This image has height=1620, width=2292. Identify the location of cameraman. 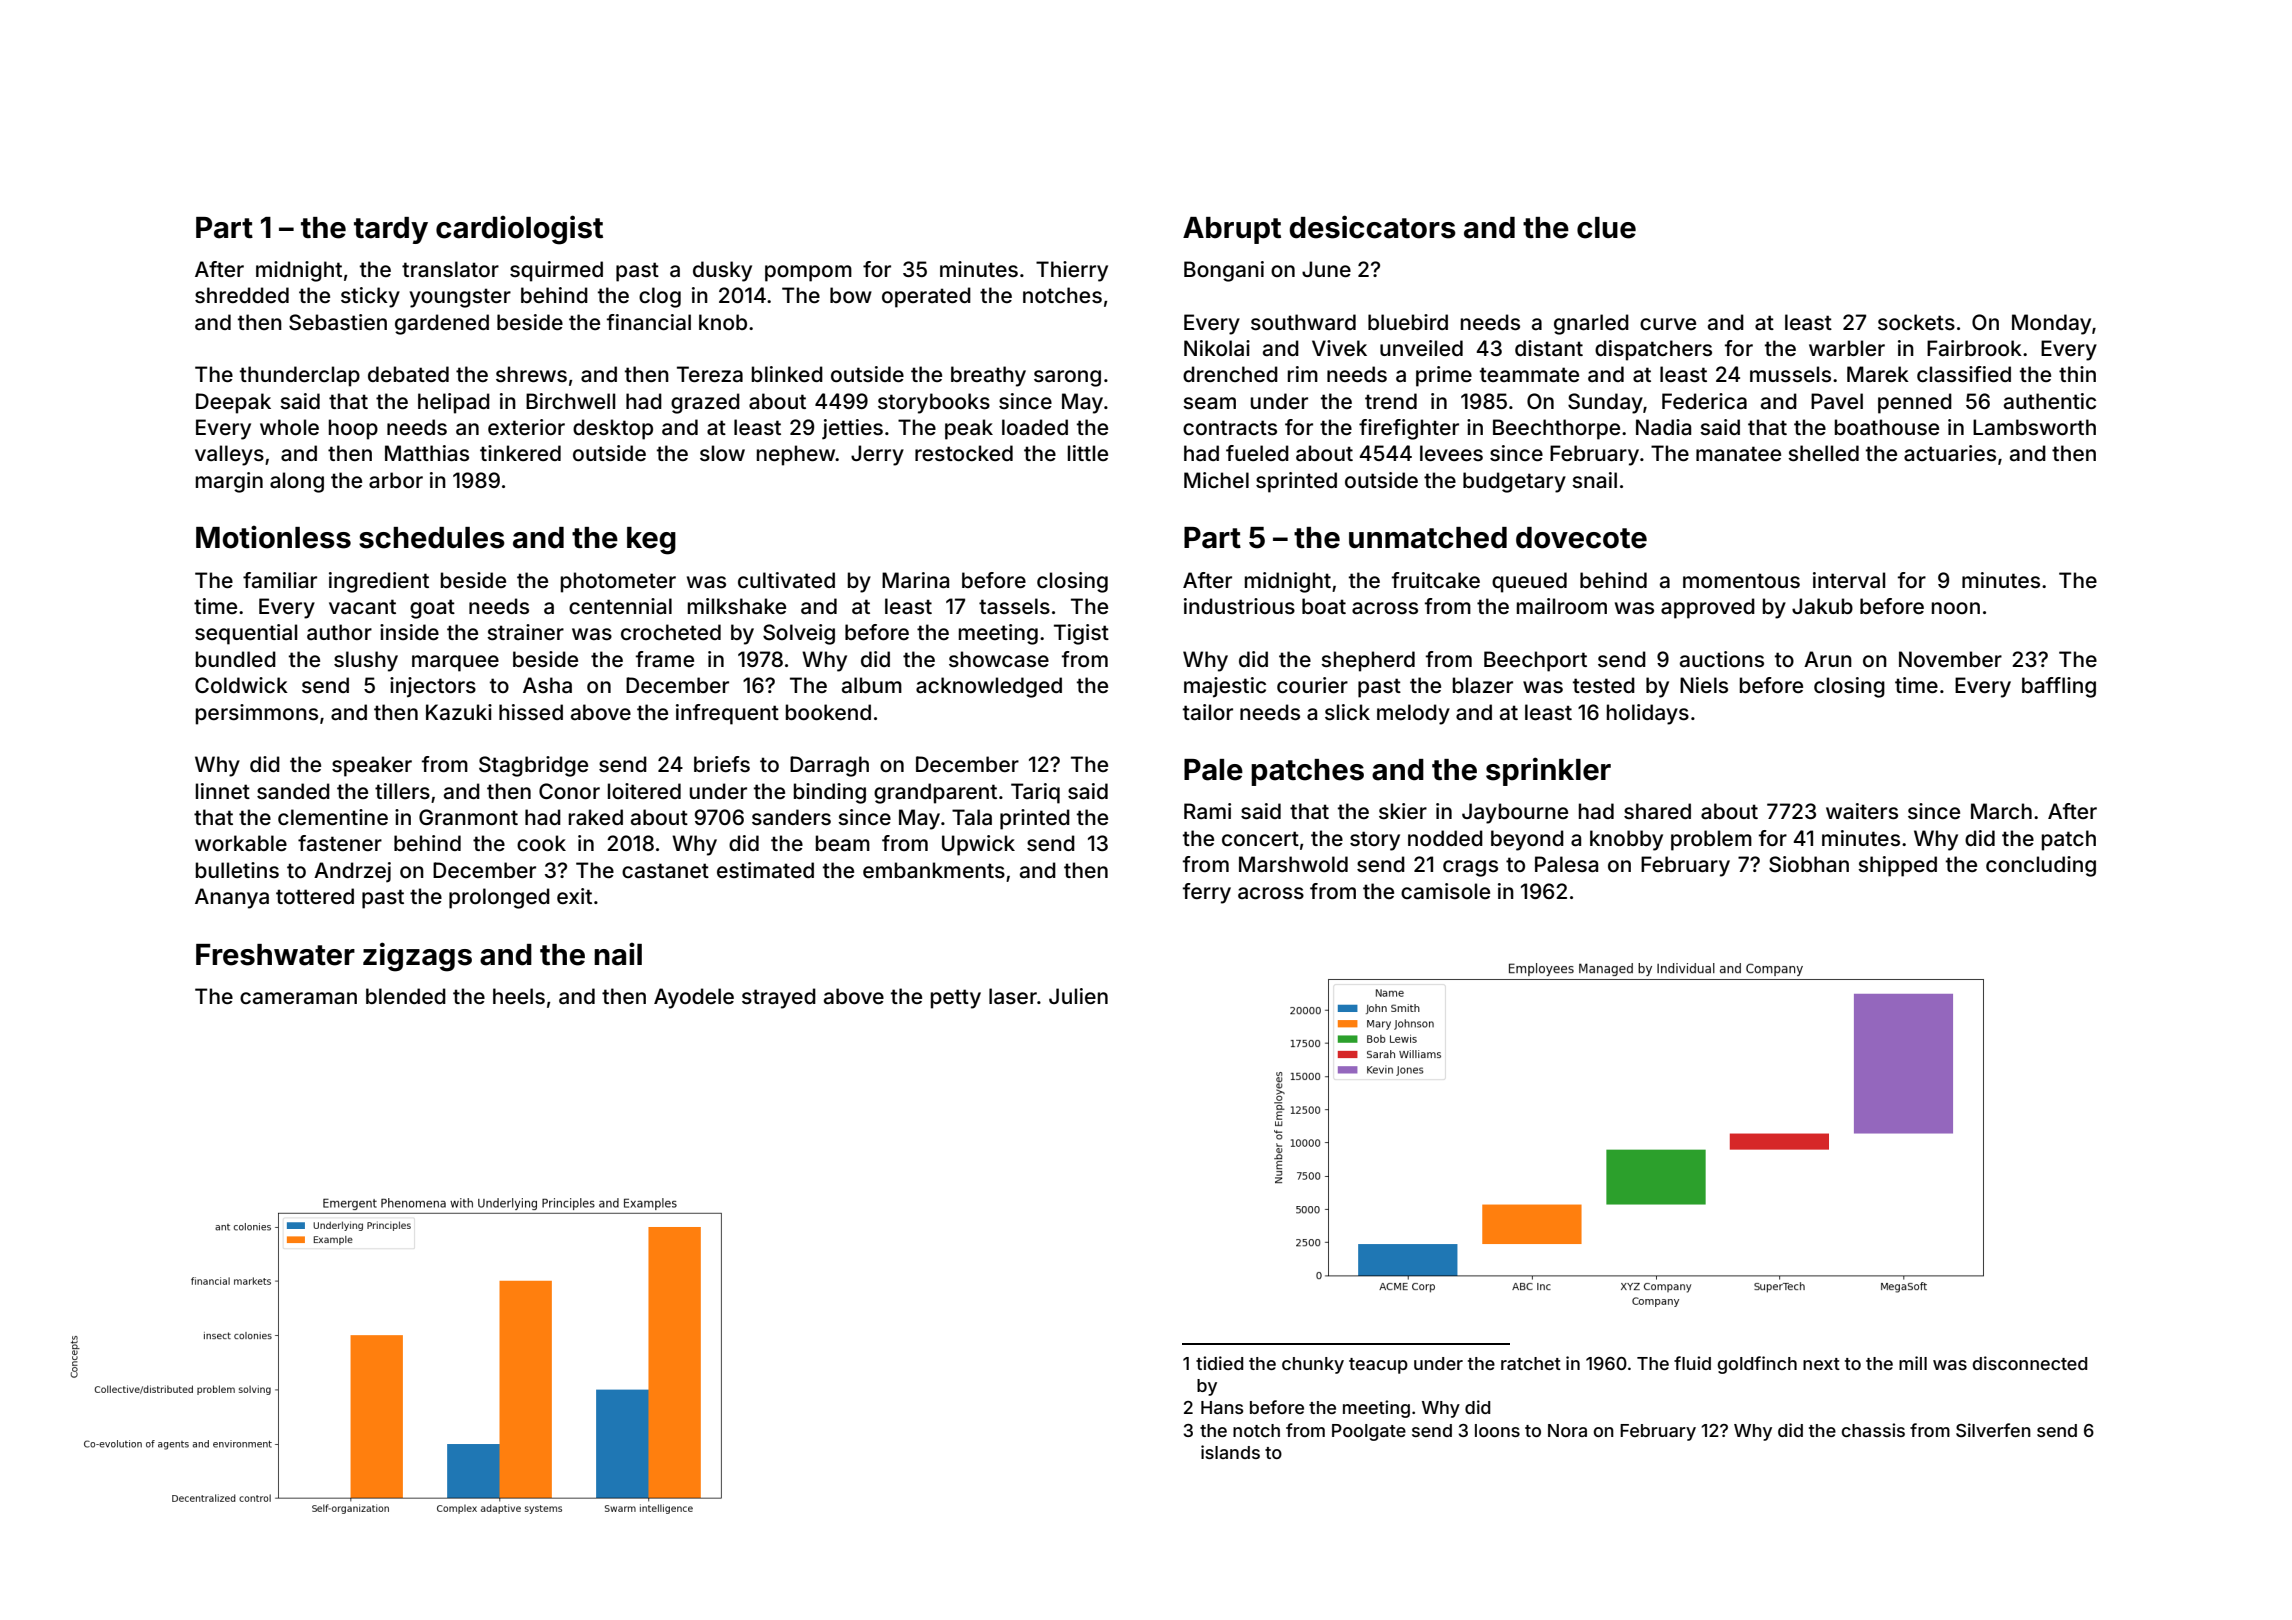
(298, 998).
